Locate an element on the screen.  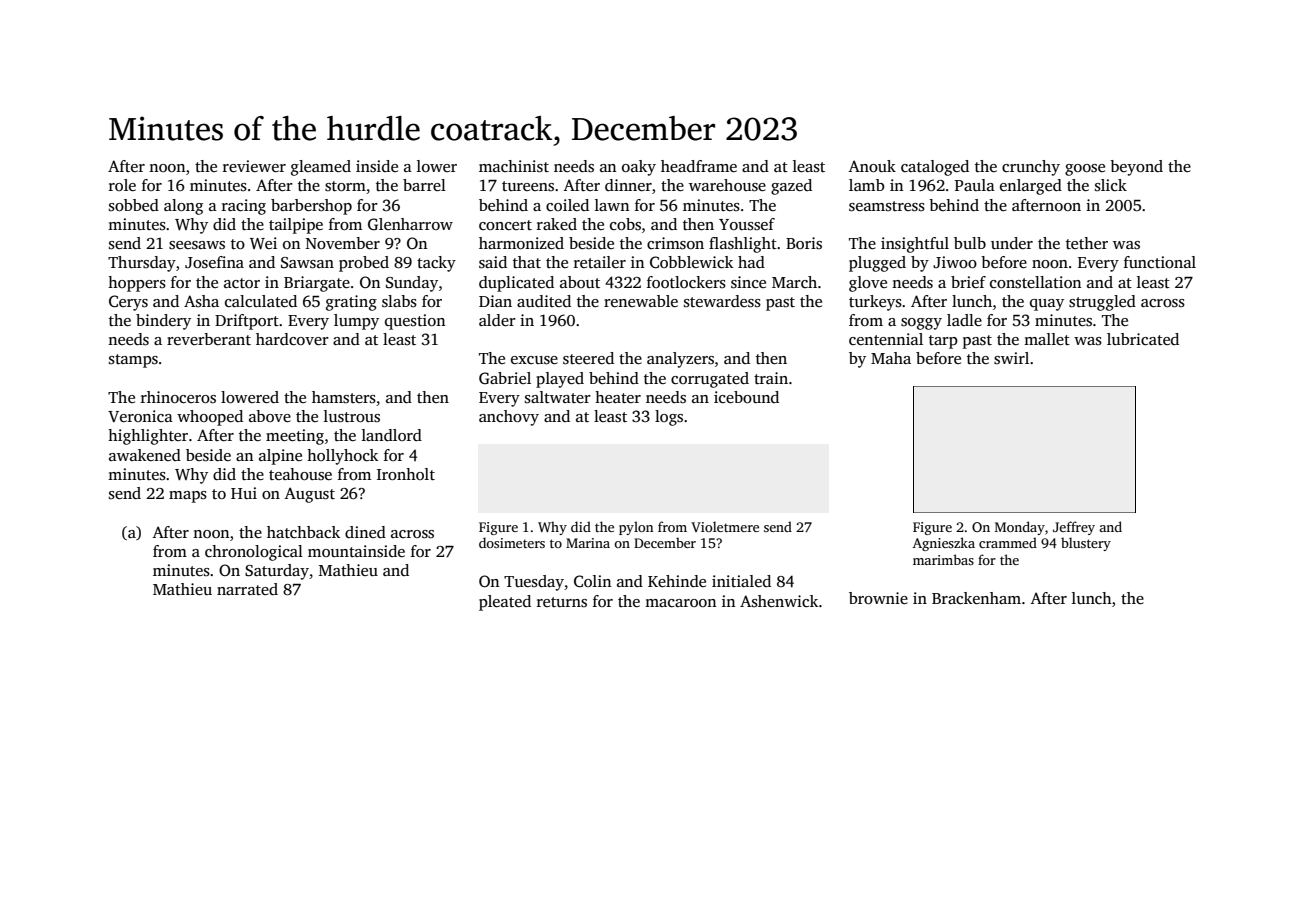
crunchy is located at coordinates (1031, 168).
